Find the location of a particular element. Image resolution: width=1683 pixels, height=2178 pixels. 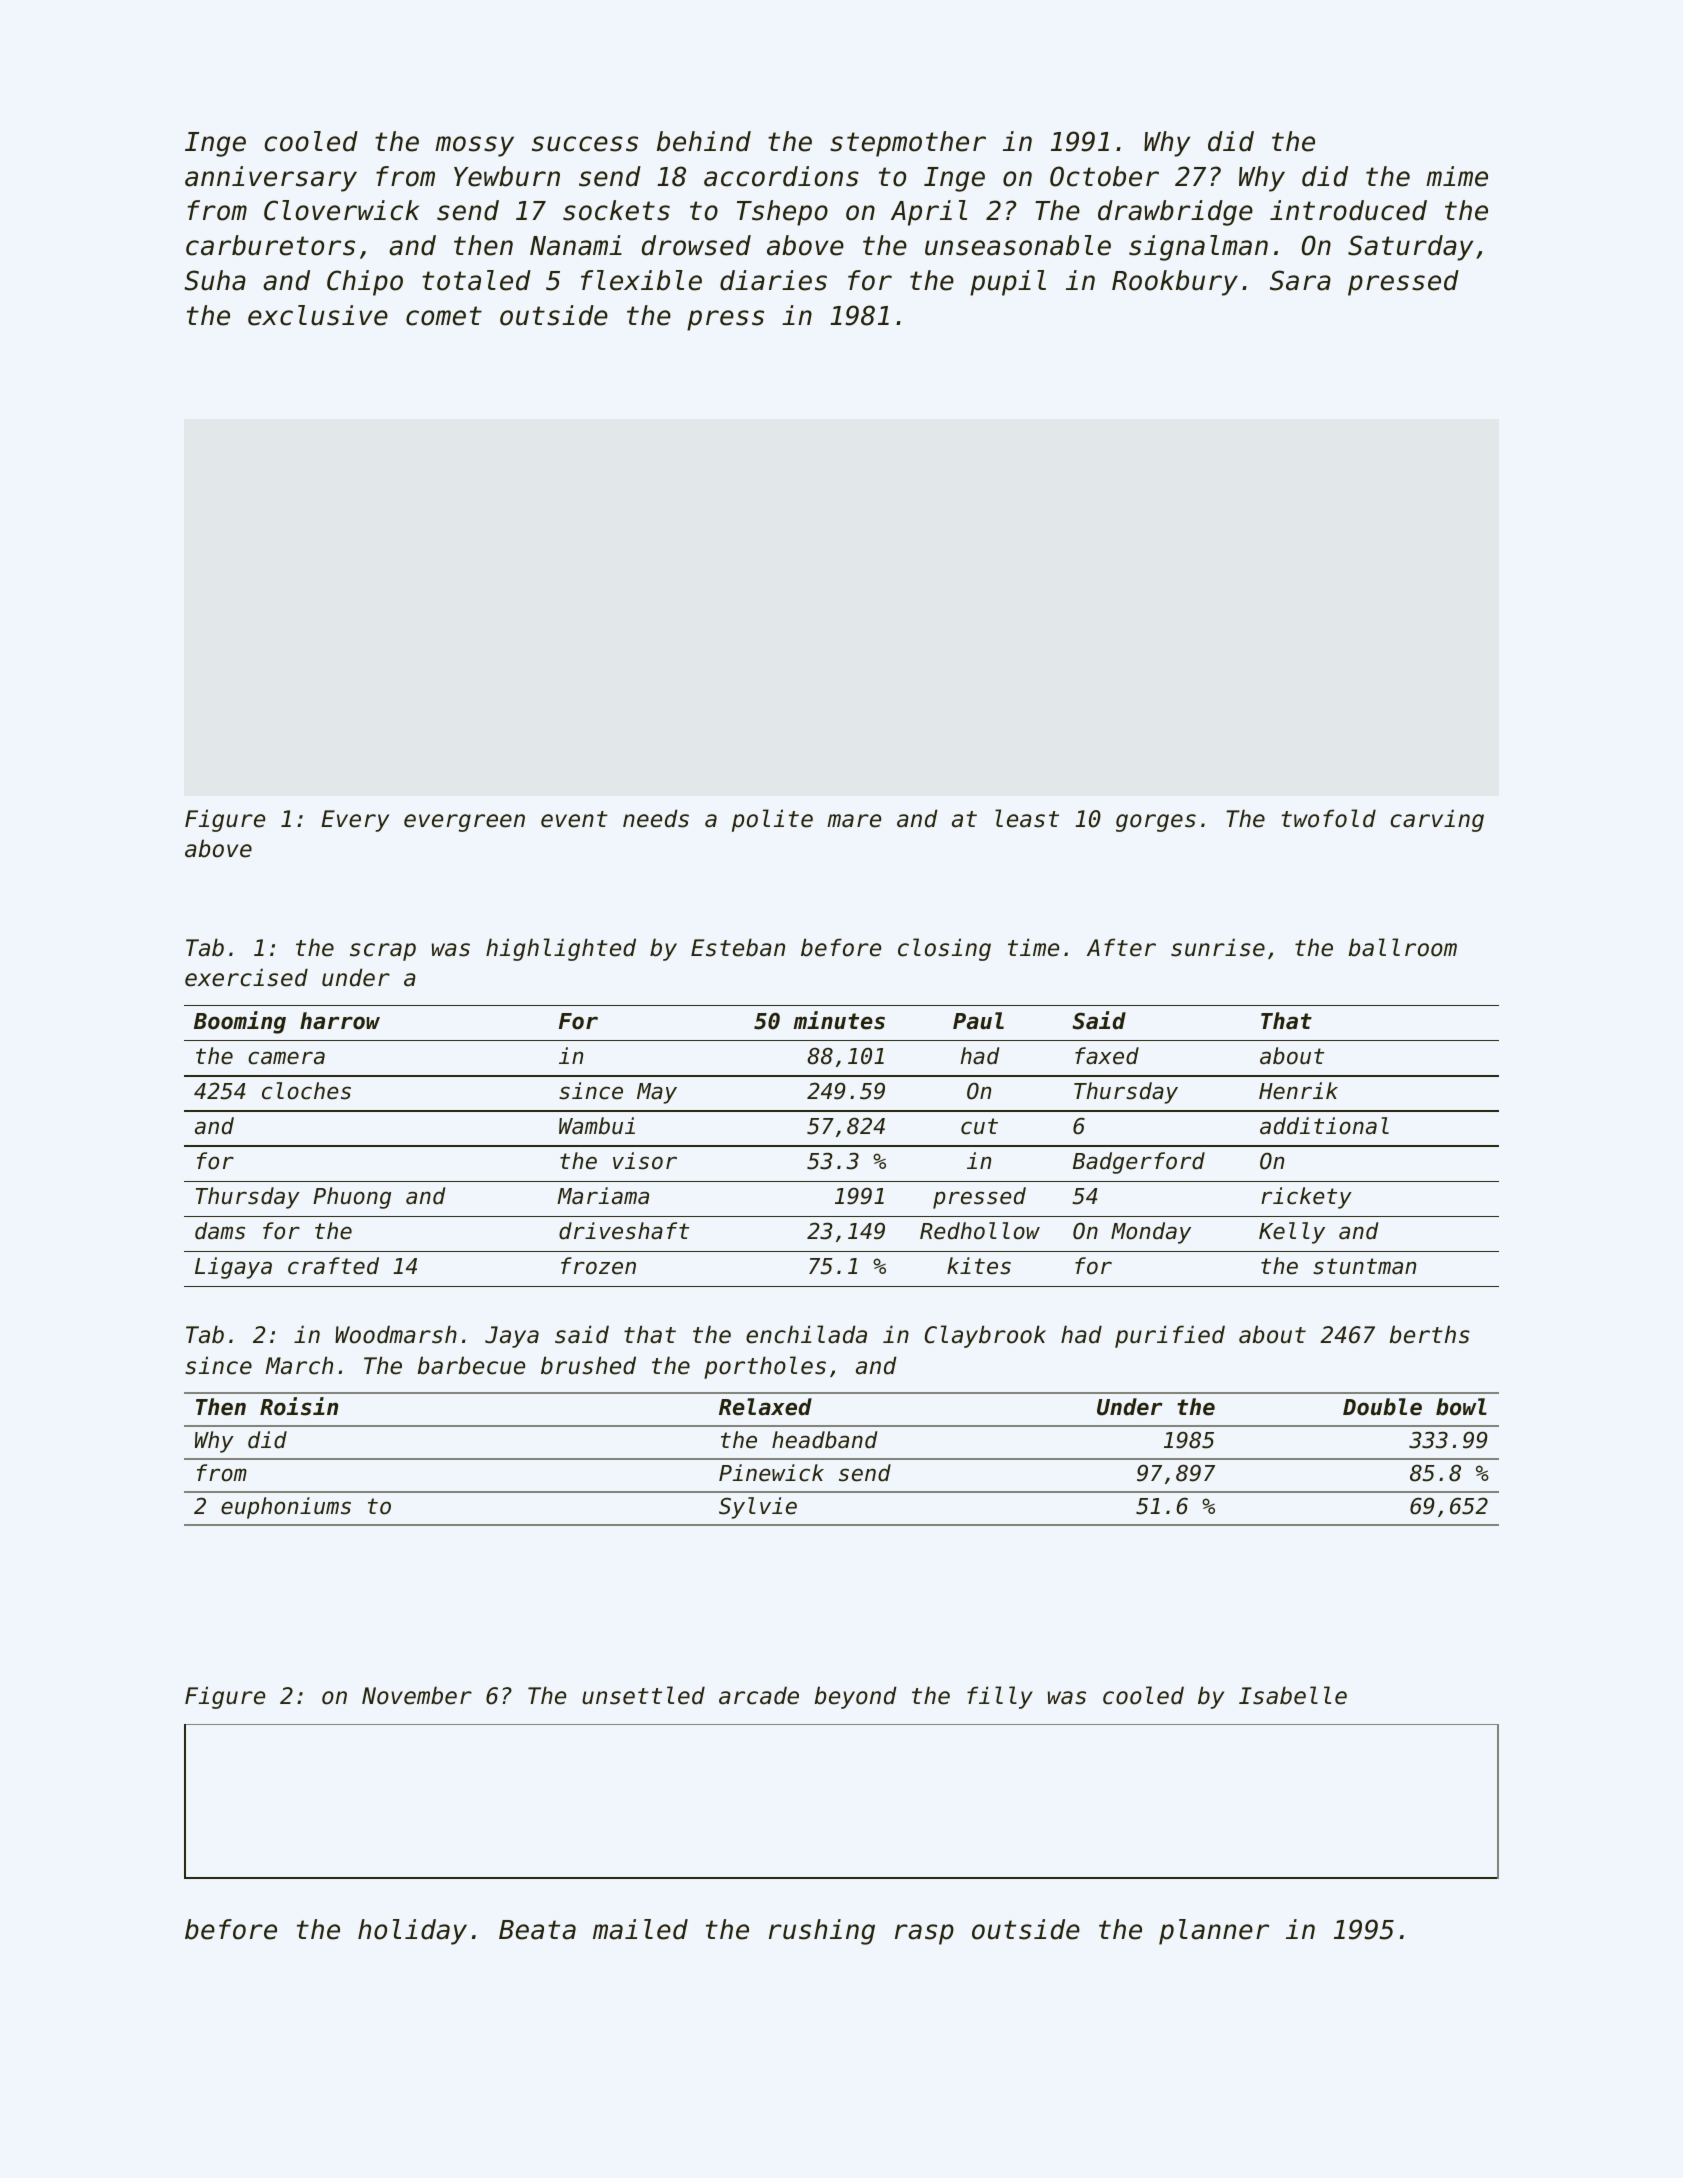

Esteban is located at coordinates (738, 947).
